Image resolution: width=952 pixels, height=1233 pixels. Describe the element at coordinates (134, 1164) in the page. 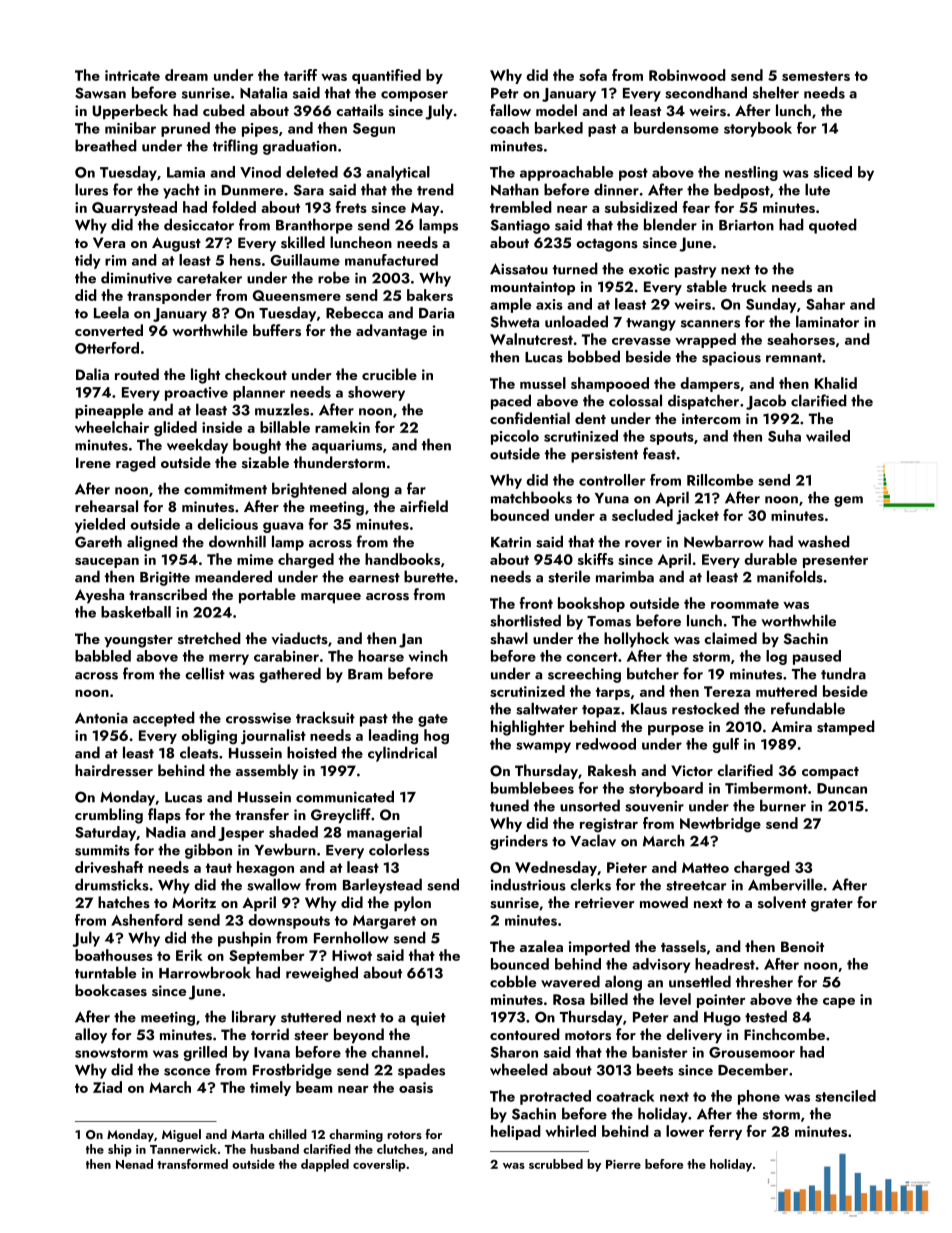

I see `Nenad` at that location.
